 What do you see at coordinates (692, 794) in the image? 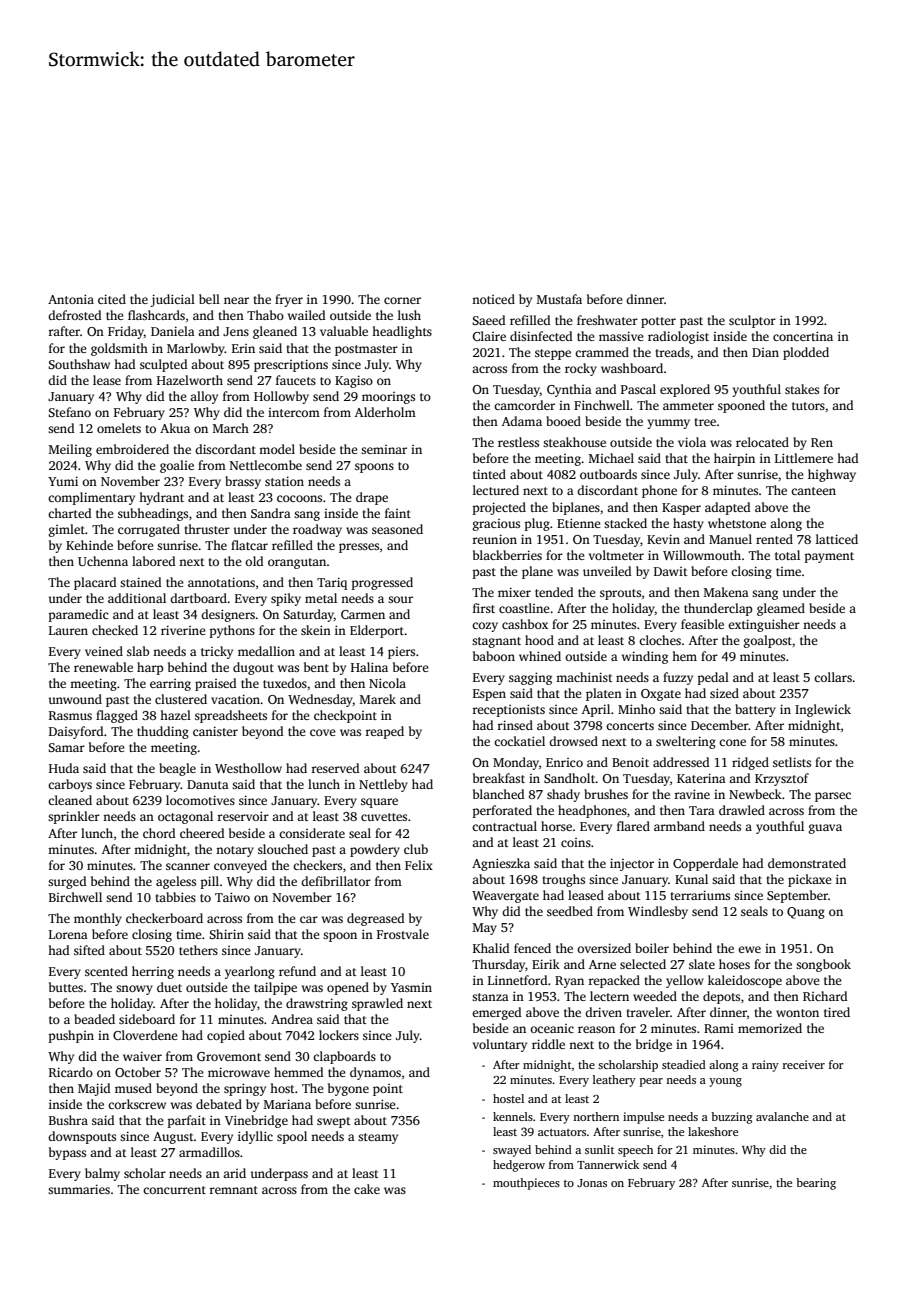
I see `ravine` at bounding box center [692, 794].
